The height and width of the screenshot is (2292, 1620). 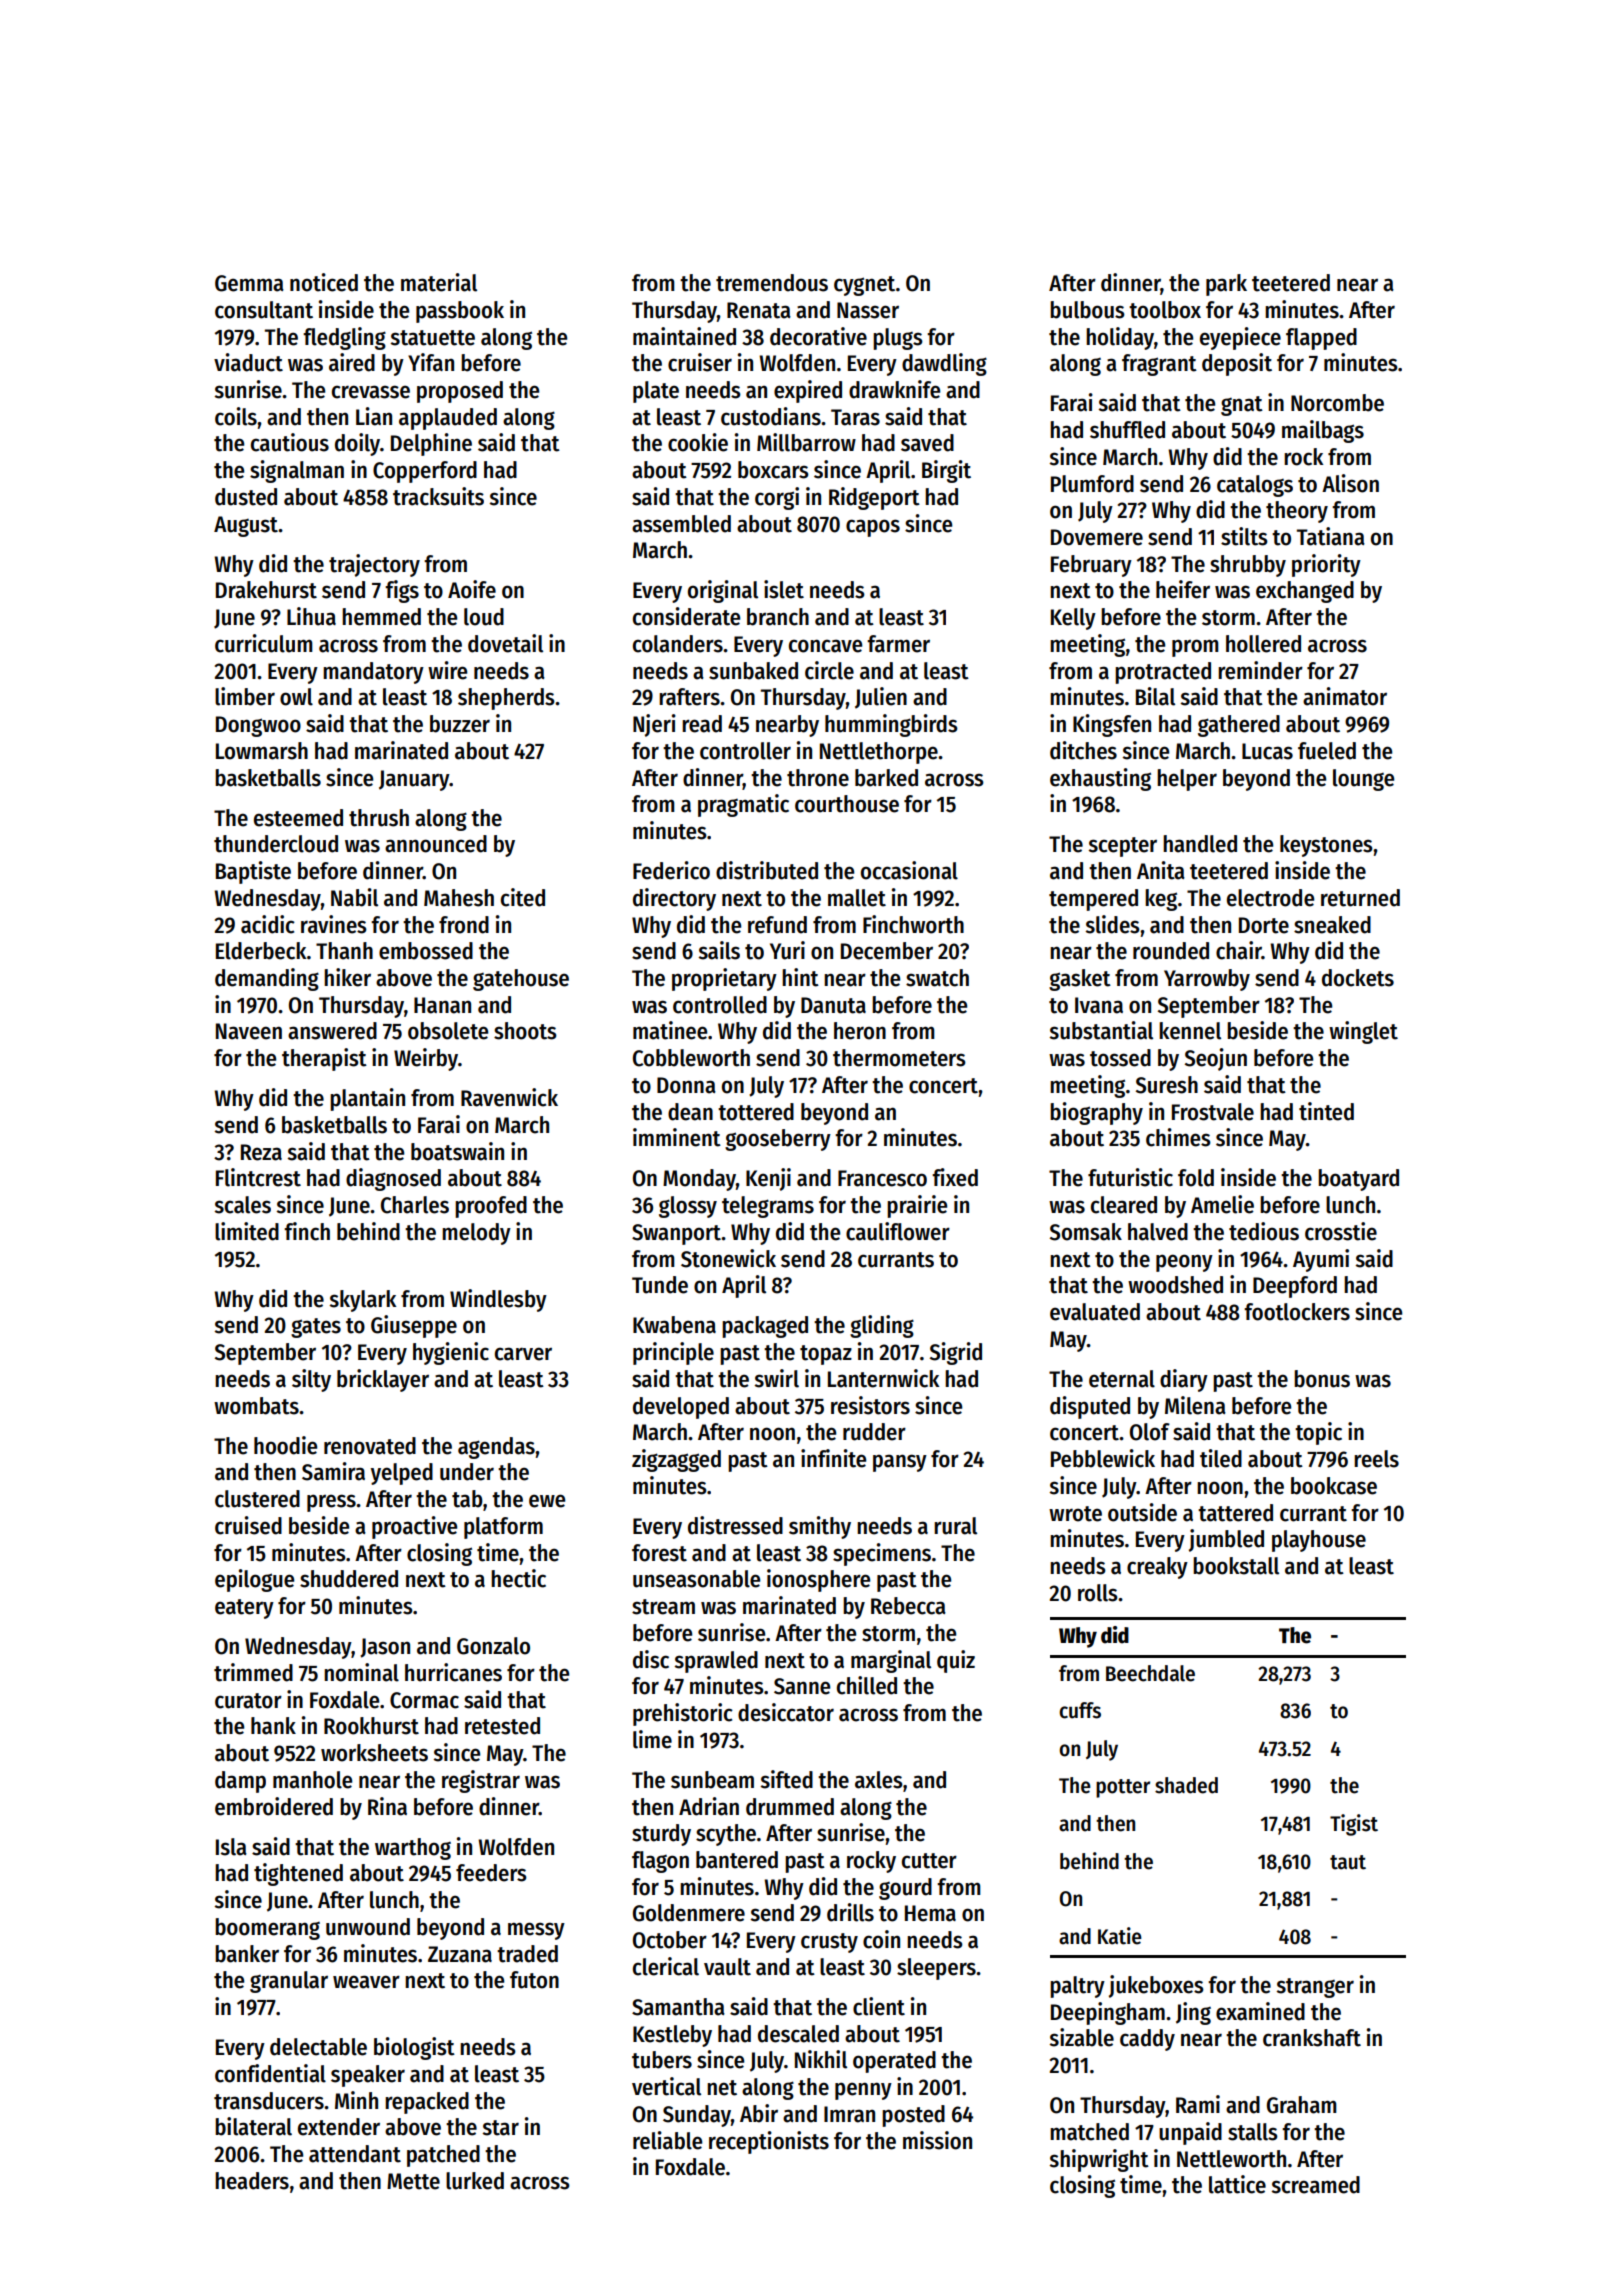 What do you see at coordinates (297, 471) in the screenshot?
I see `signalman` at bounding box center [297, 471].
